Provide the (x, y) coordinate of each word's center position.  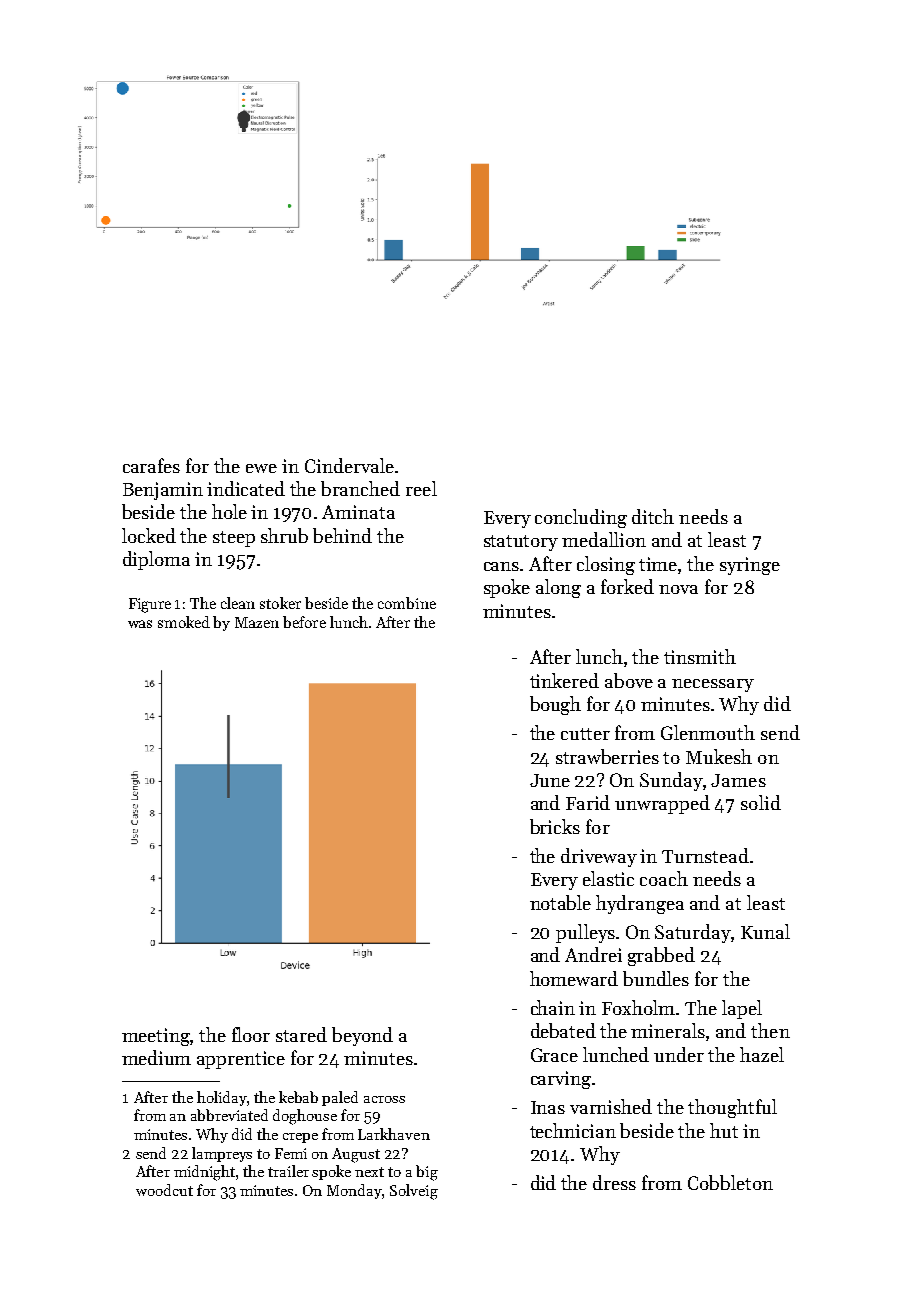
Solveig (414, 1192)
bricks (555, 826)
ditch (653, 516)
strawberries (607, 756)
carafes (151, 465)
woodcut (164, 1190)
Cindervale (349, 465)
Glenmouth (708, 732)
